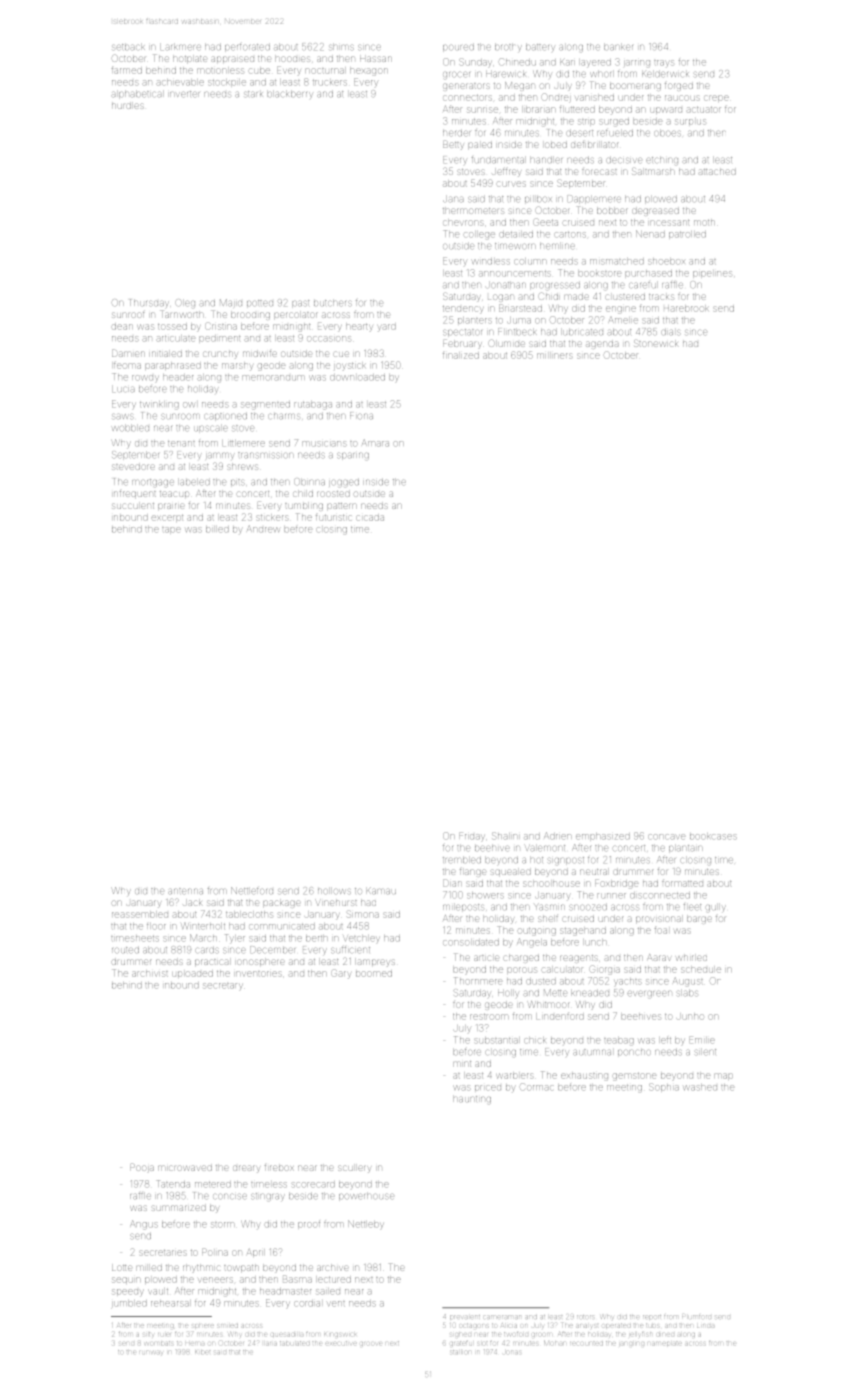 The image size is (849, 1400). Describe the element at coordinates (140, 915) in the screenshot. I see `reassembled` at that location.
